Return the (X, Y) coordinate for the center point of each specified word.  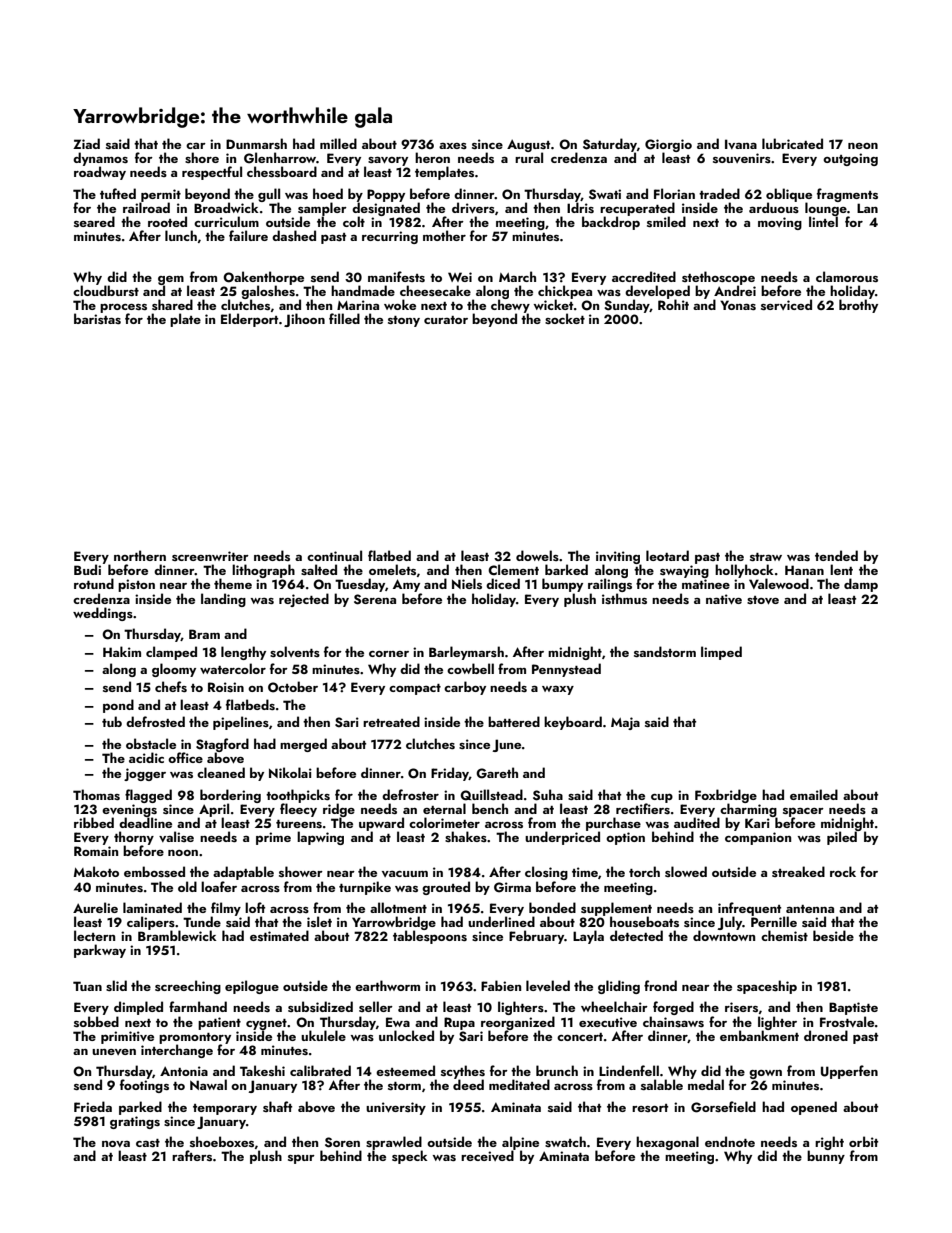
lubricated (792, 143)
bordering (230, 796)
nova (116, 1144)
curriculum (226, 221)
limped (721, 653)
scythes (463, 1072)
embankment (759, 1035)
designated (386, 209)
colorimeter (444, 822)
